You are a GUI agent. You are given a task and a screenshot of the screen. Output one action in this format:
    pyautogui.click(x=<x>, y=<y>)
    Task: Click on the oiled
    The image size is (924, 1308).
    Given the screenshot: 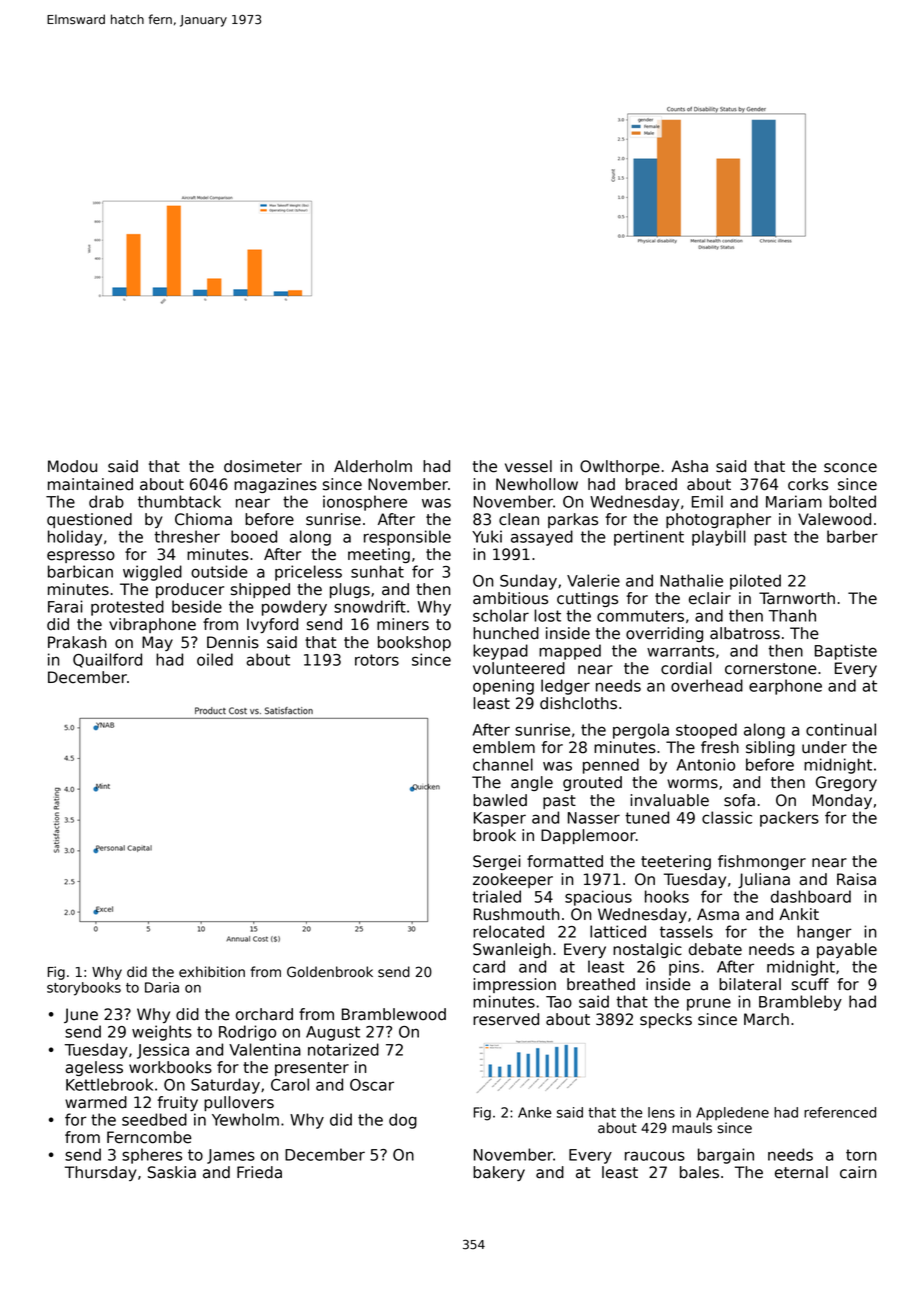 What is the action you would take?
    pyautogui.click(x=215, y=659)
